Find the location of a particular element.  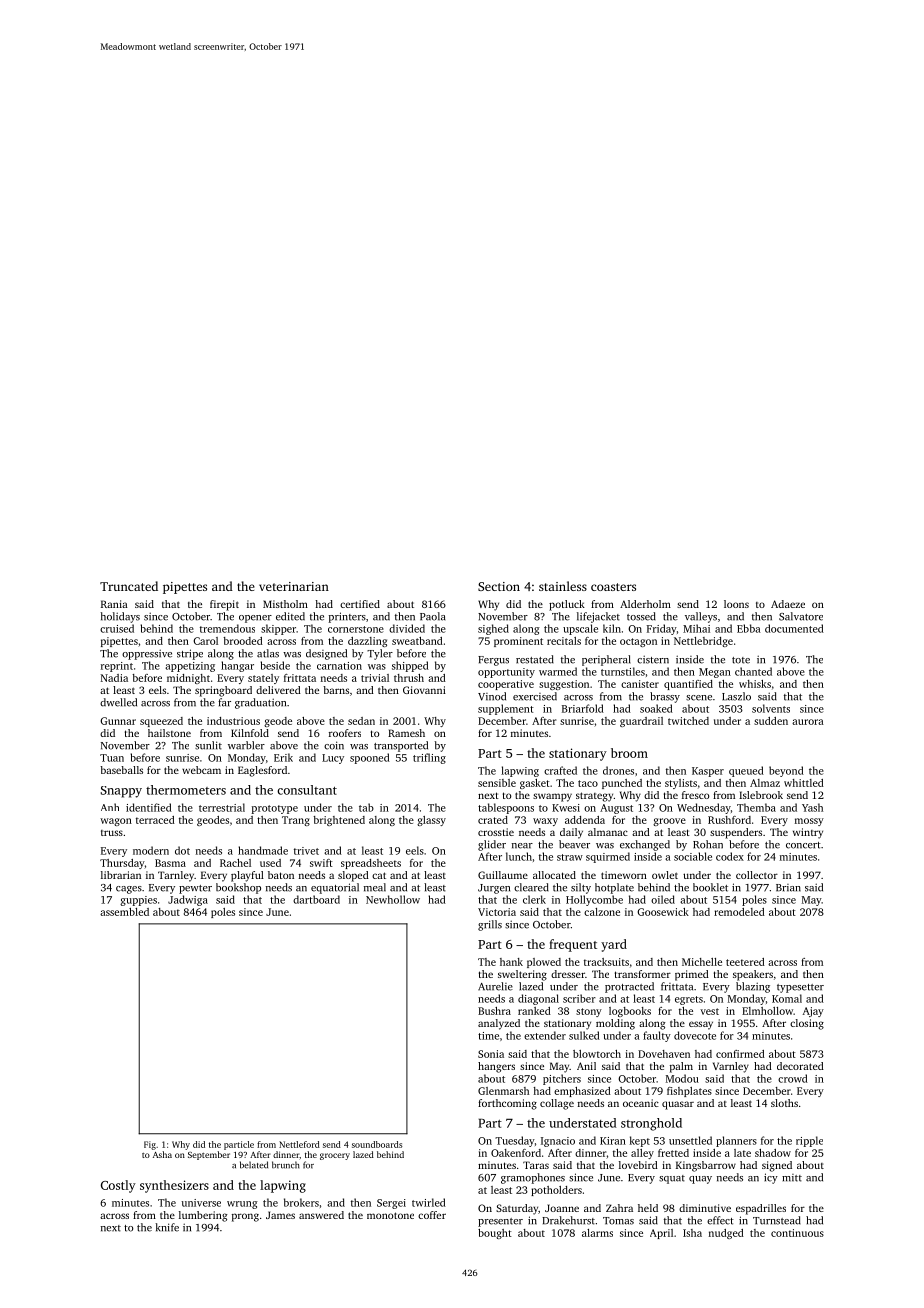

nudged is located at coordinates (726, 1234).
